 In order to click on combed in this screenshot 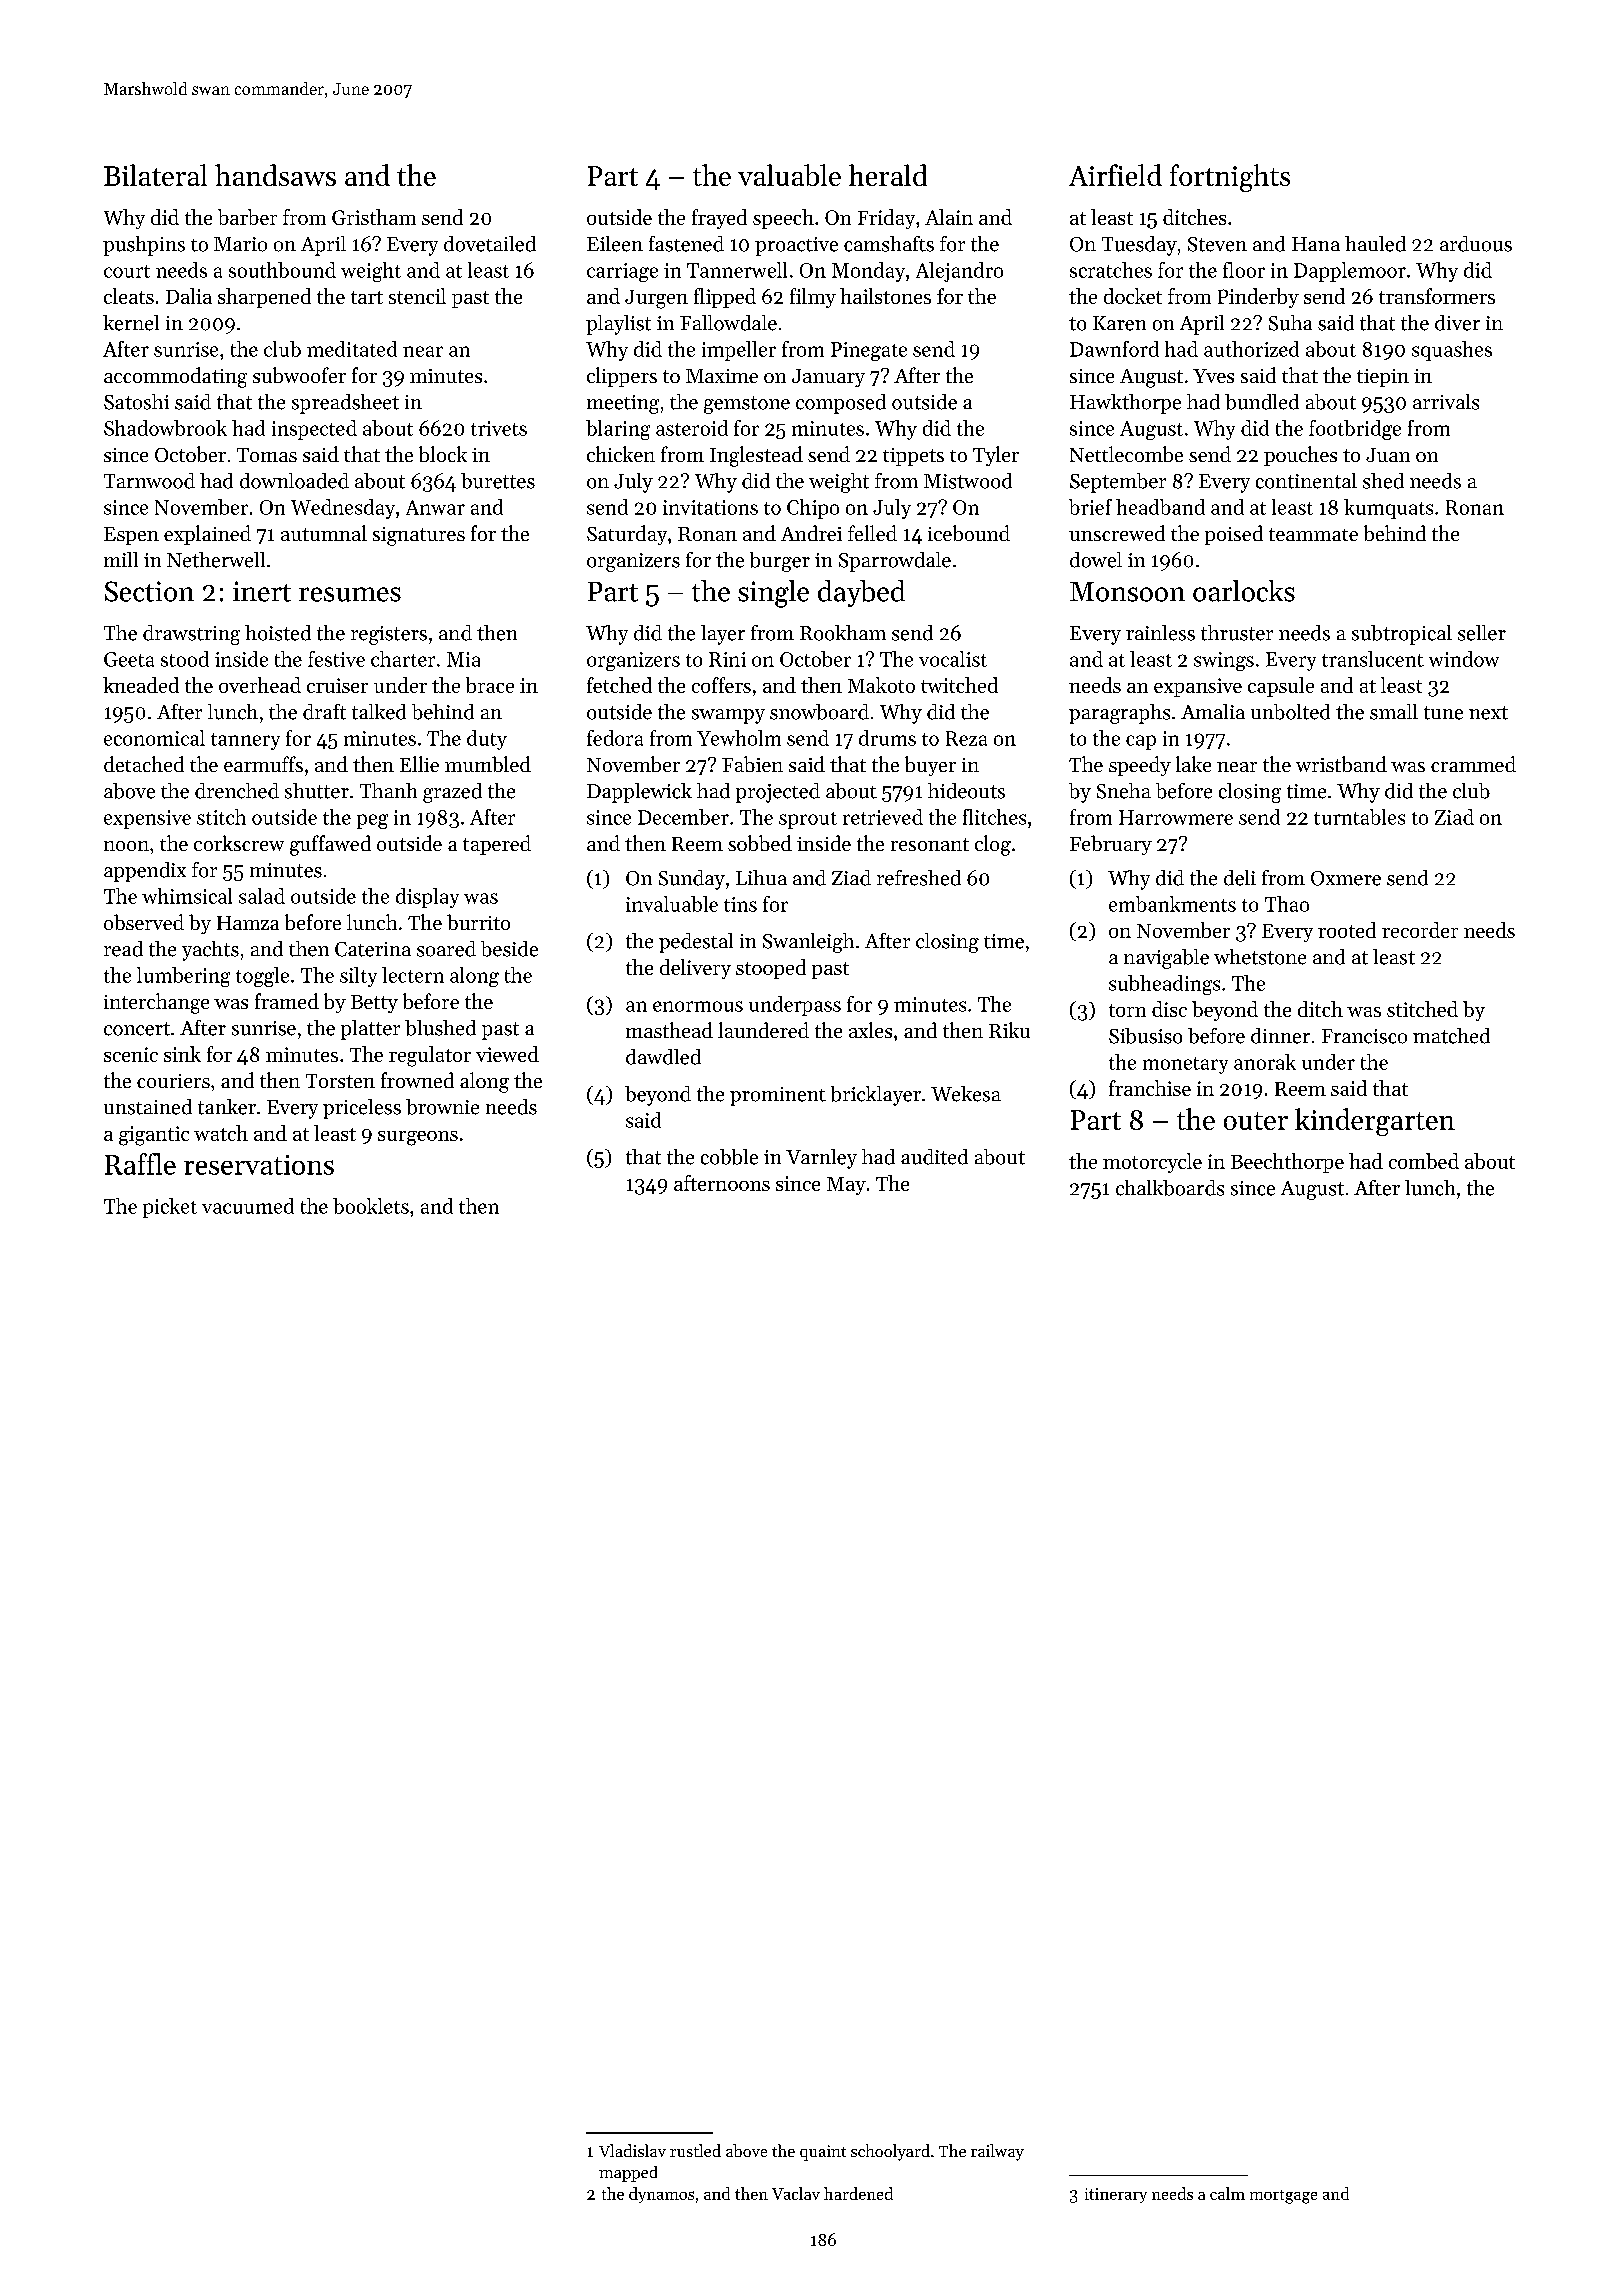, I will do `click(1424, 1161)`.
